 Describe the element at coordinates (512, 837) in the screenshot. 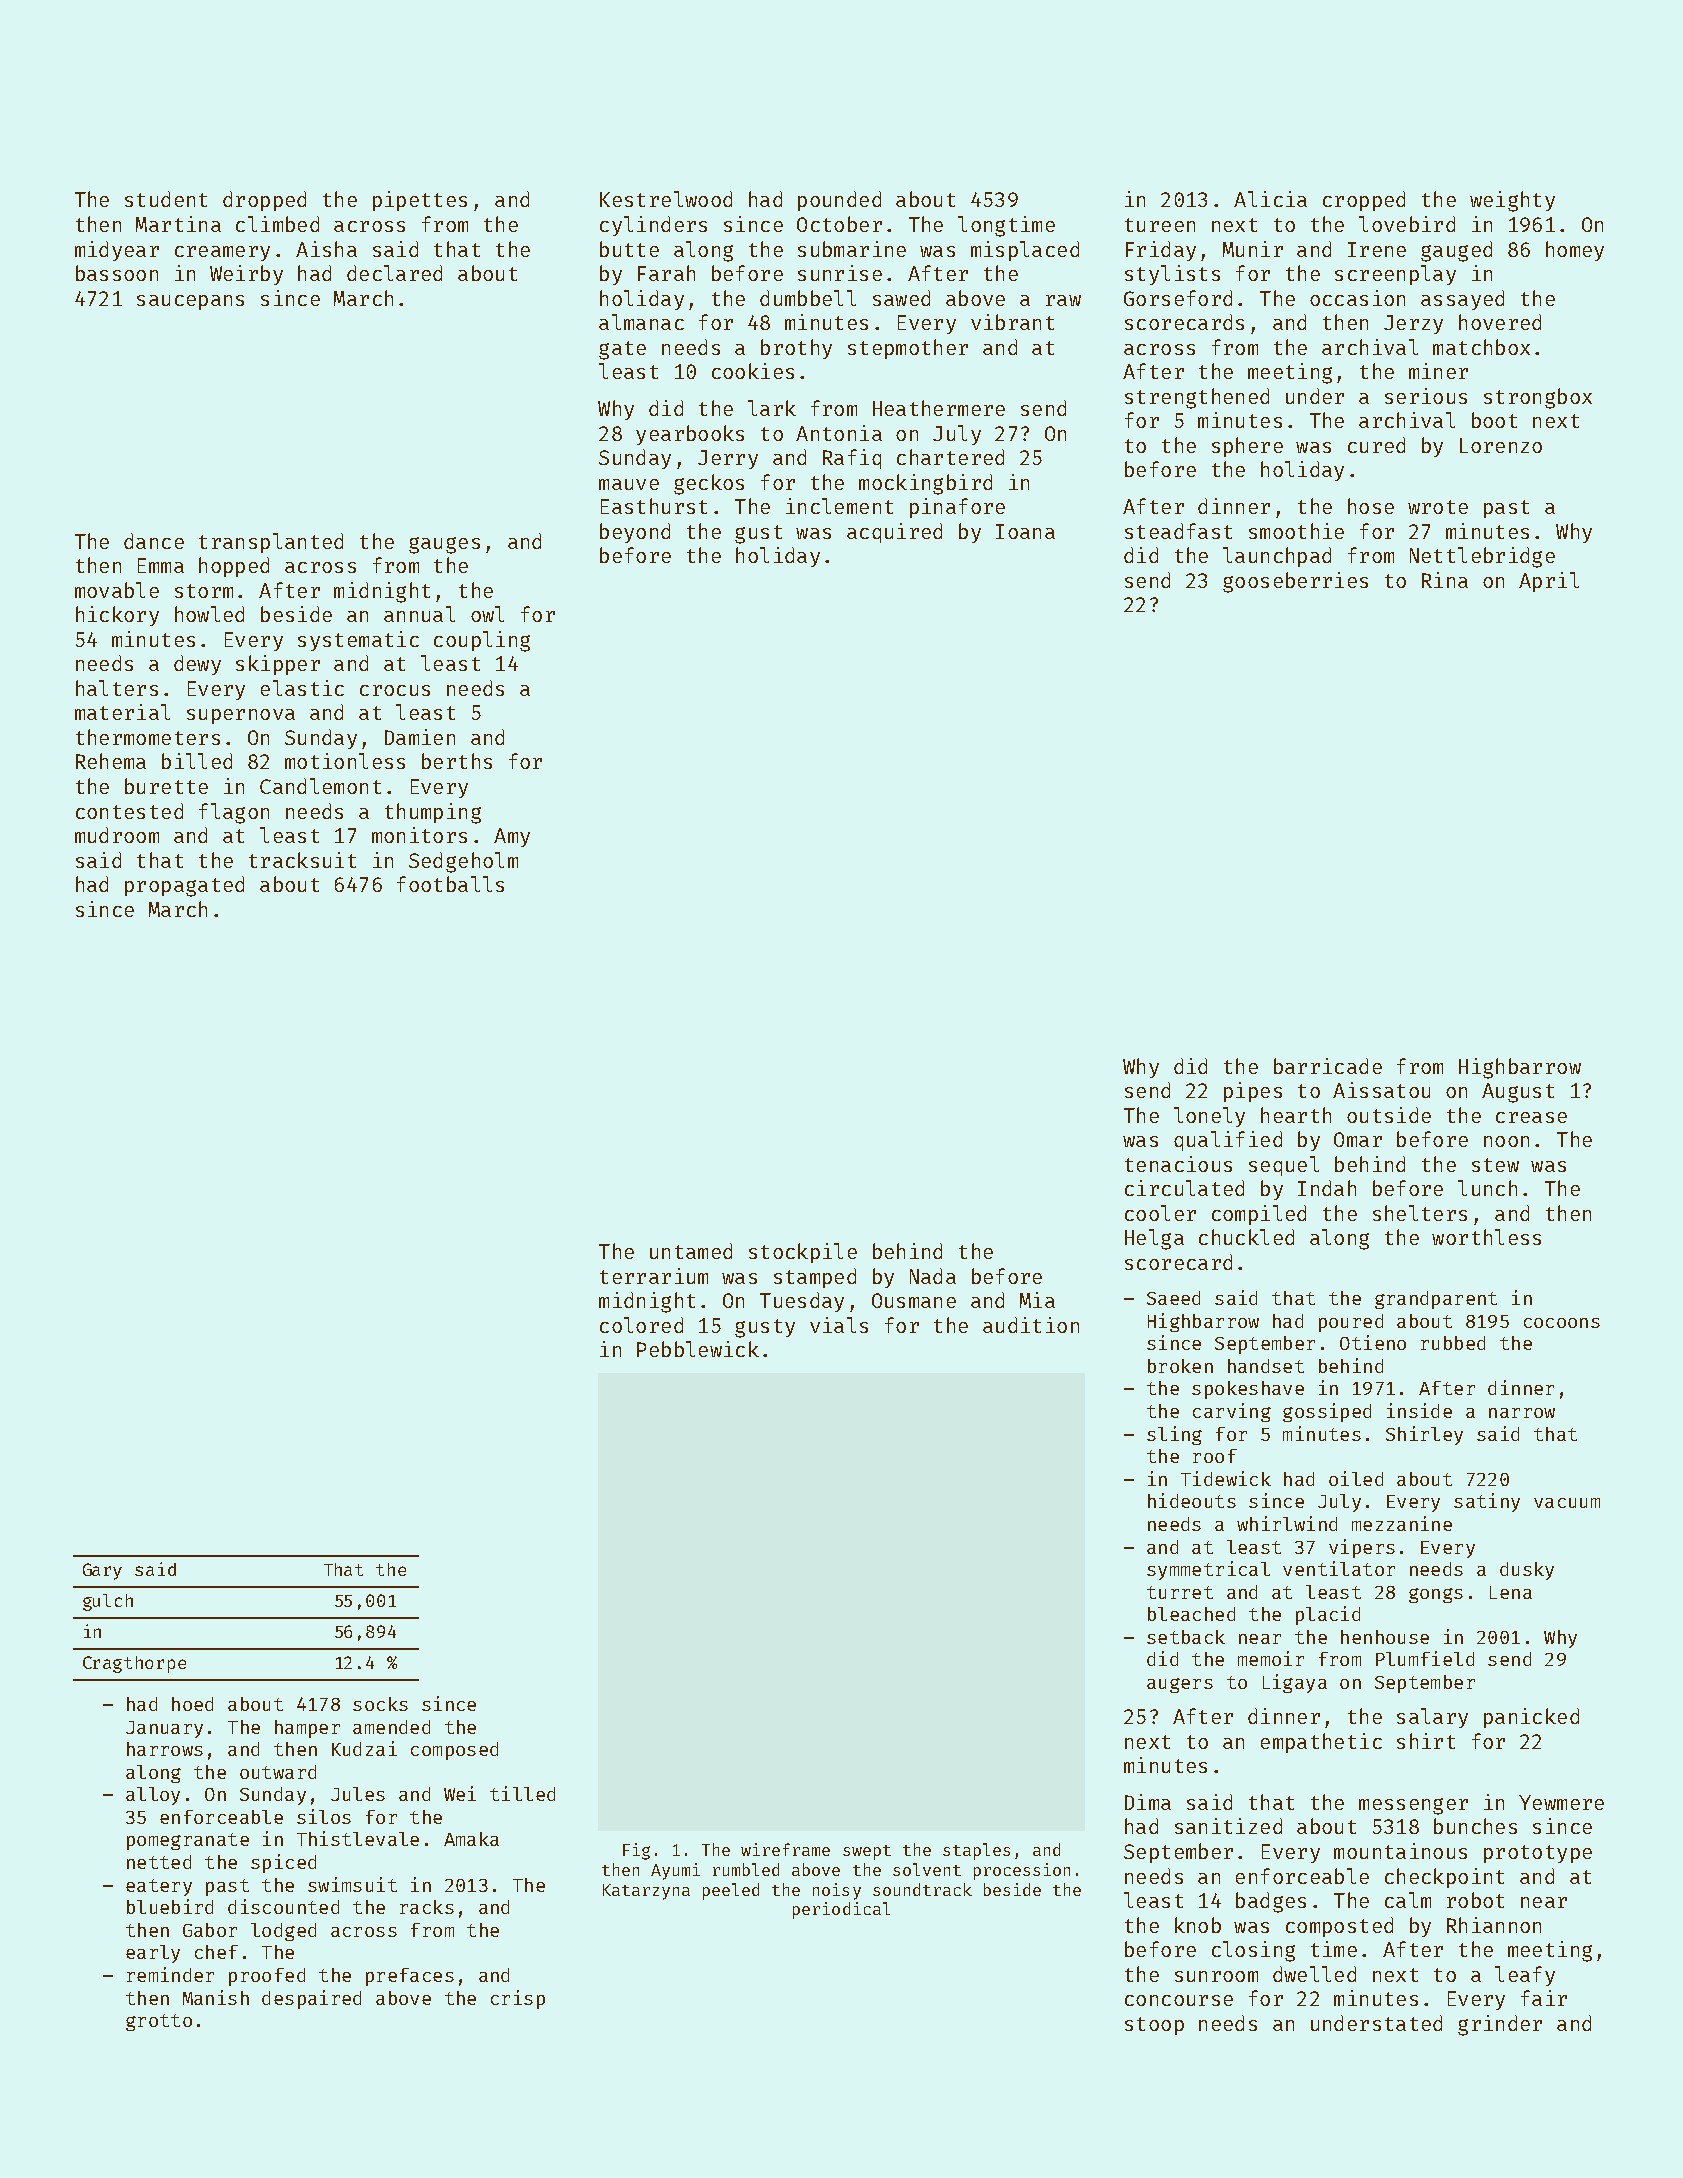

I see `Amy` at that location.
